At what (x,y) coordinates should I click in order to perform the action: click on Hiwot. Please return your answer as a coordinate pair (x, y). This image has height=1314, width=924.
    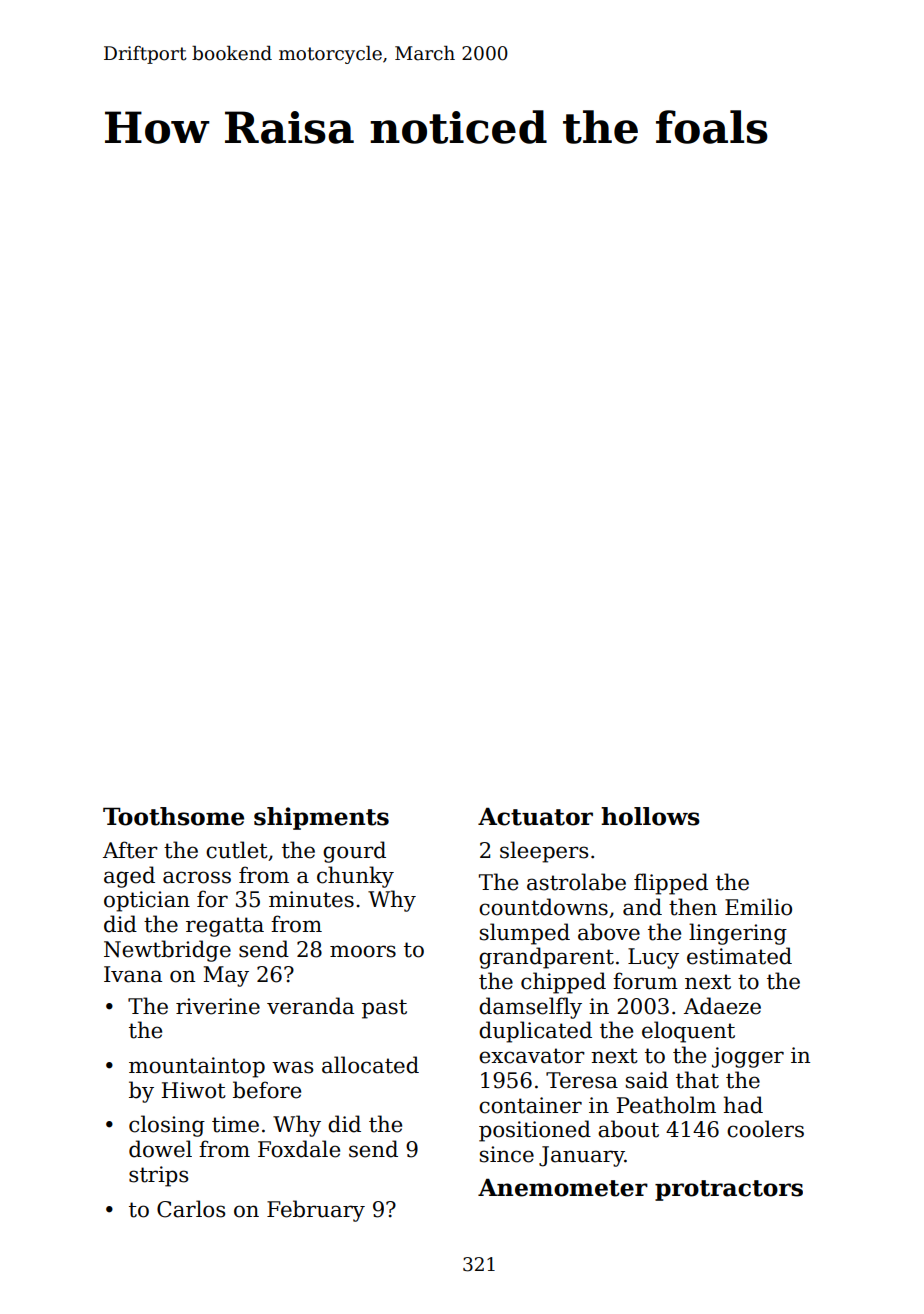
    Looking at the image, I should click on (193, 1090).
